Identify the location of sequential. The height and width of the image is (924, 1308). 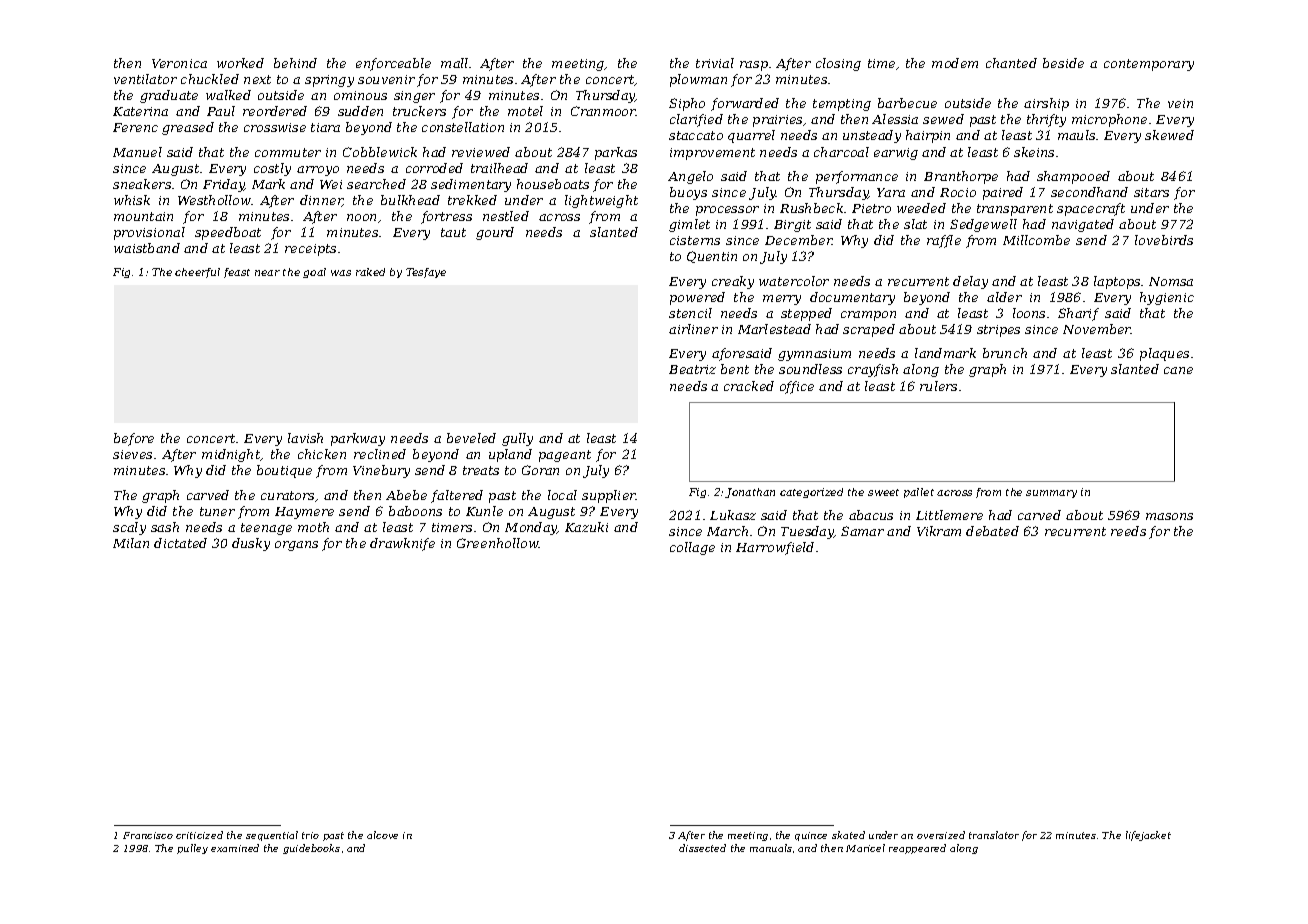
(272, 836).
